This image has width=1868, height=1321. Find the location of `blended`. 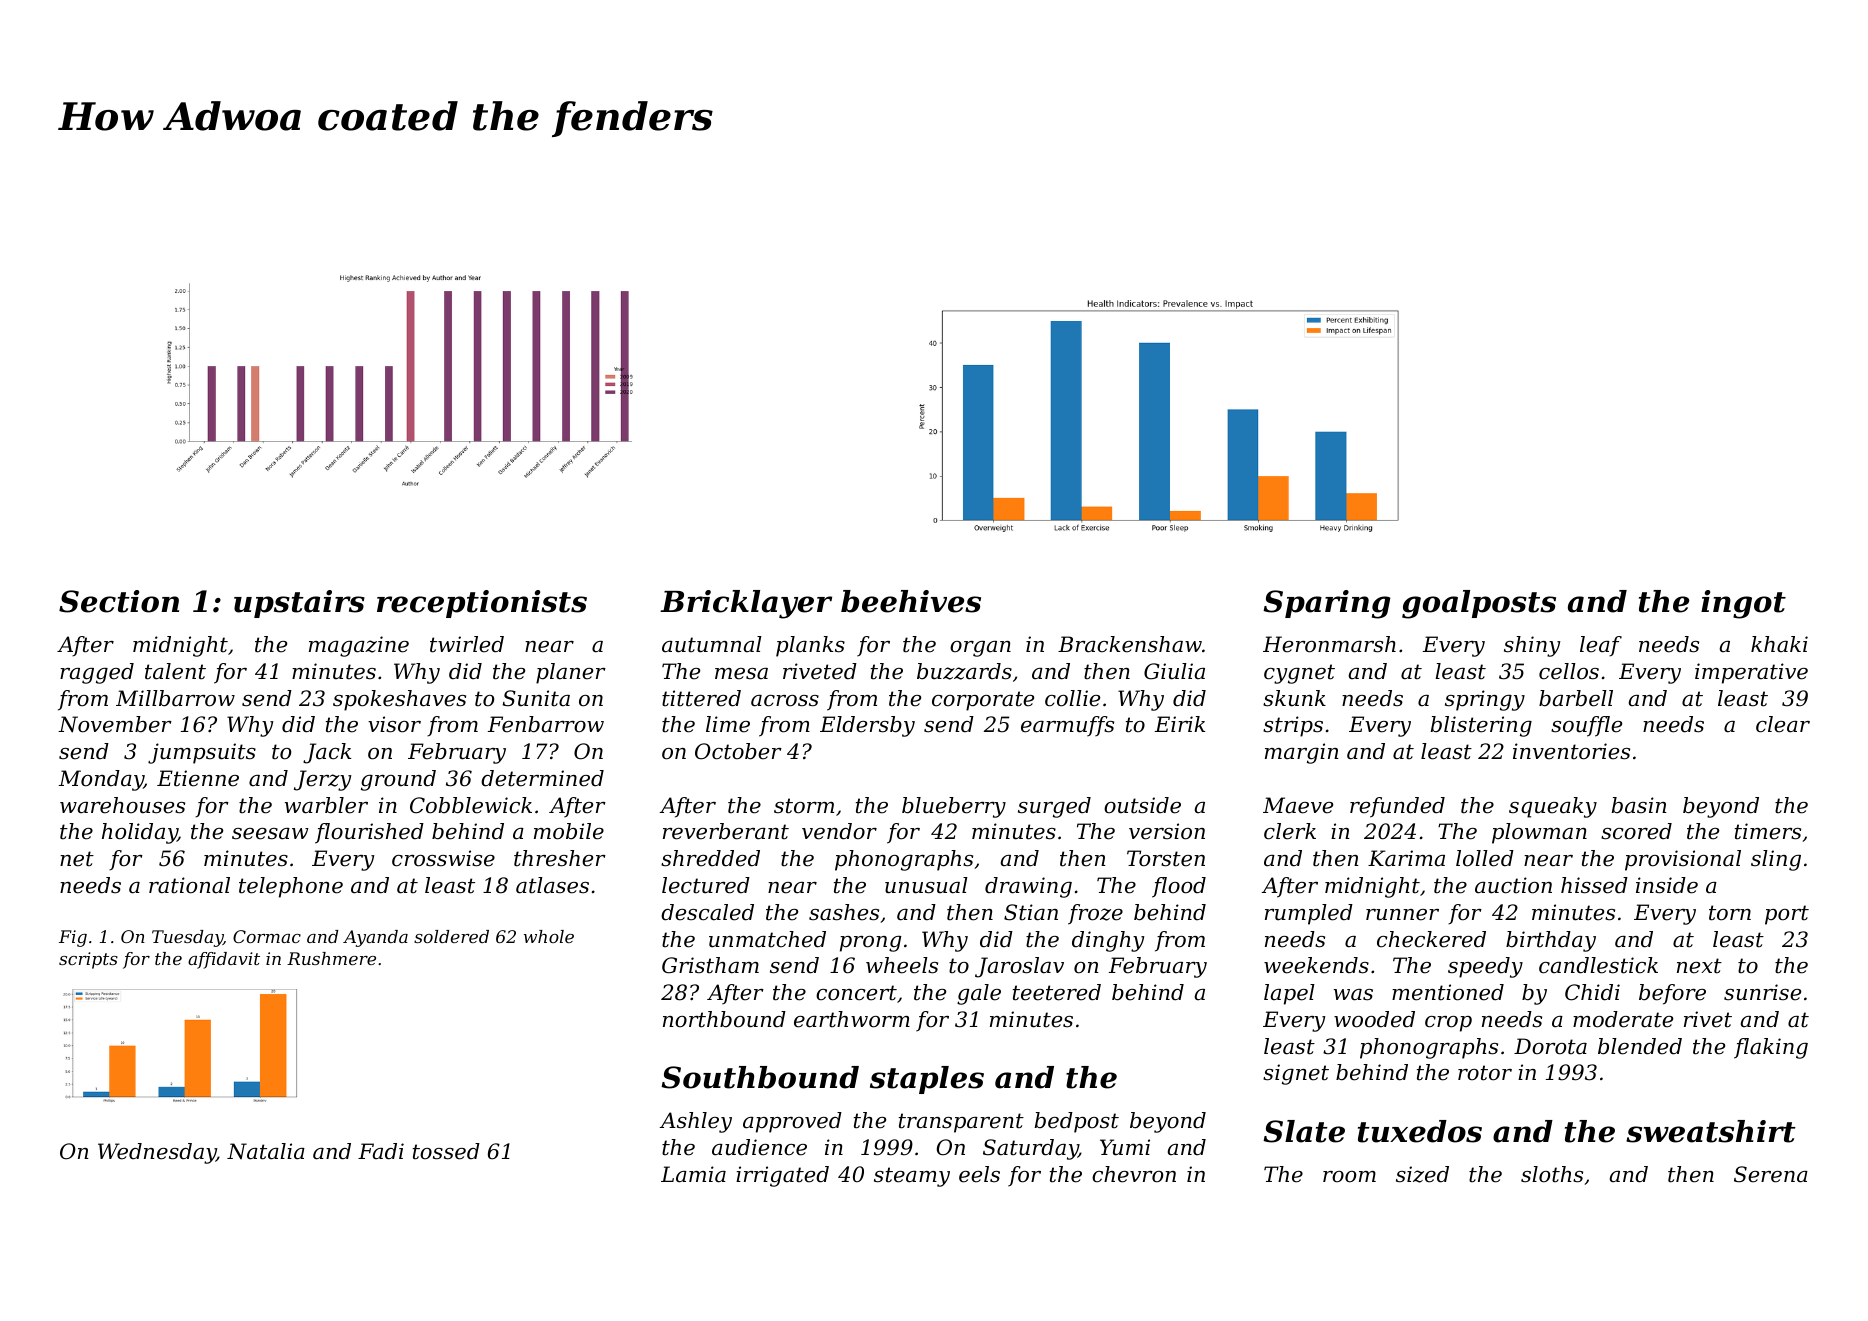

blended is located at coordinates (1640, 1046).
